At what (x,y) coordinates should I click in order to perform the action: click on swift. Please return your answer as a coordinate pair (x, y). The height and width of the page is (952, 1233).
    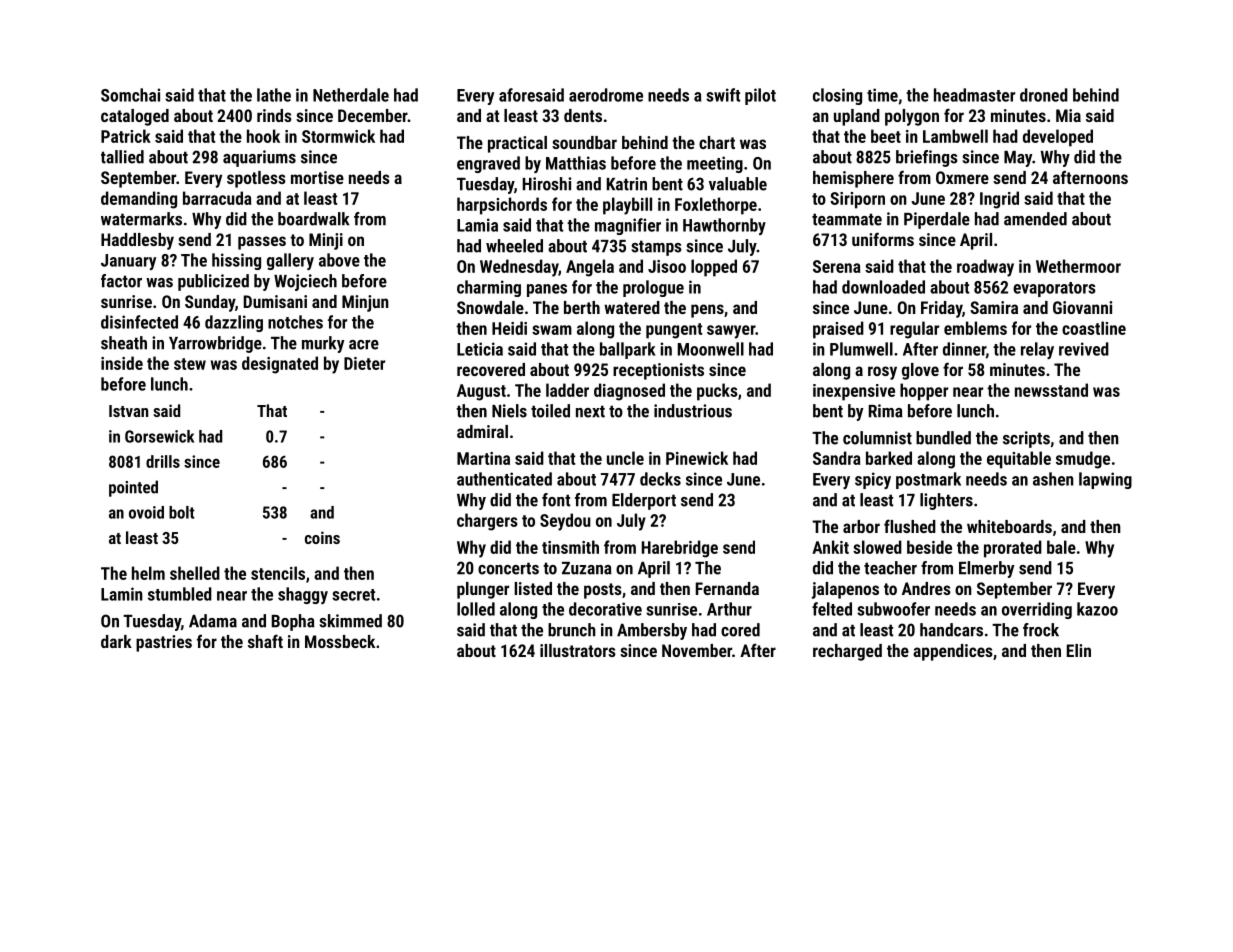
    Looking at the image, I should click on (723, 95).
